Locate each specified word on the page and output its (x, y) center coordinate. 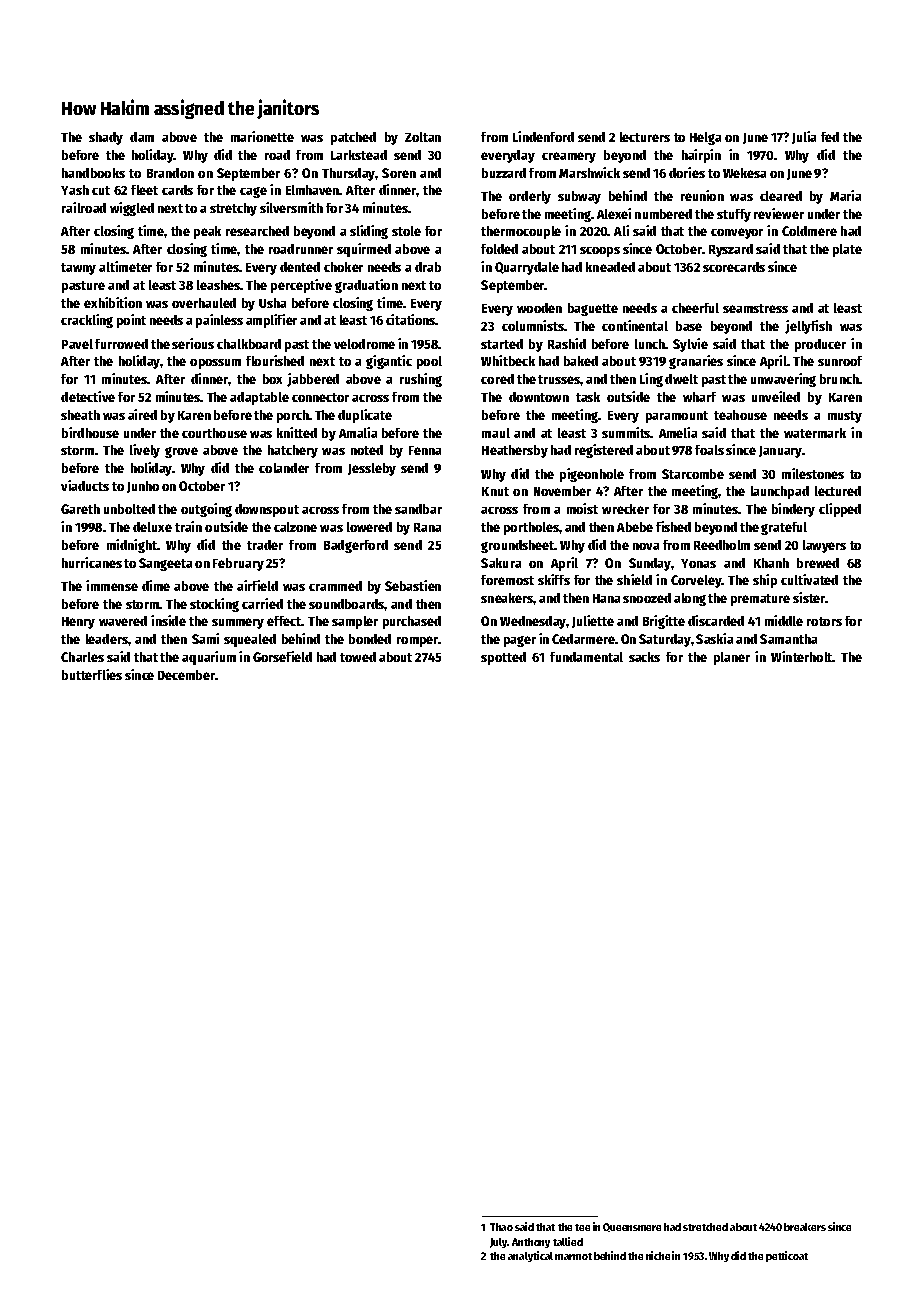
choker (343, 267)
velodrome (364, 344)
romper (418, 641)
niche (658, 1255)
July (499, 1243)
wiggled (132, 209)
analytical (530, 1256)
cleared (781, 196)
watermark (815, 433)
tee (582, 1227)
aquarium (209, 658)
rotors (824, 621)
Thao (501, 1227)
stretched (705, 1227)
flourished (275, 360)
